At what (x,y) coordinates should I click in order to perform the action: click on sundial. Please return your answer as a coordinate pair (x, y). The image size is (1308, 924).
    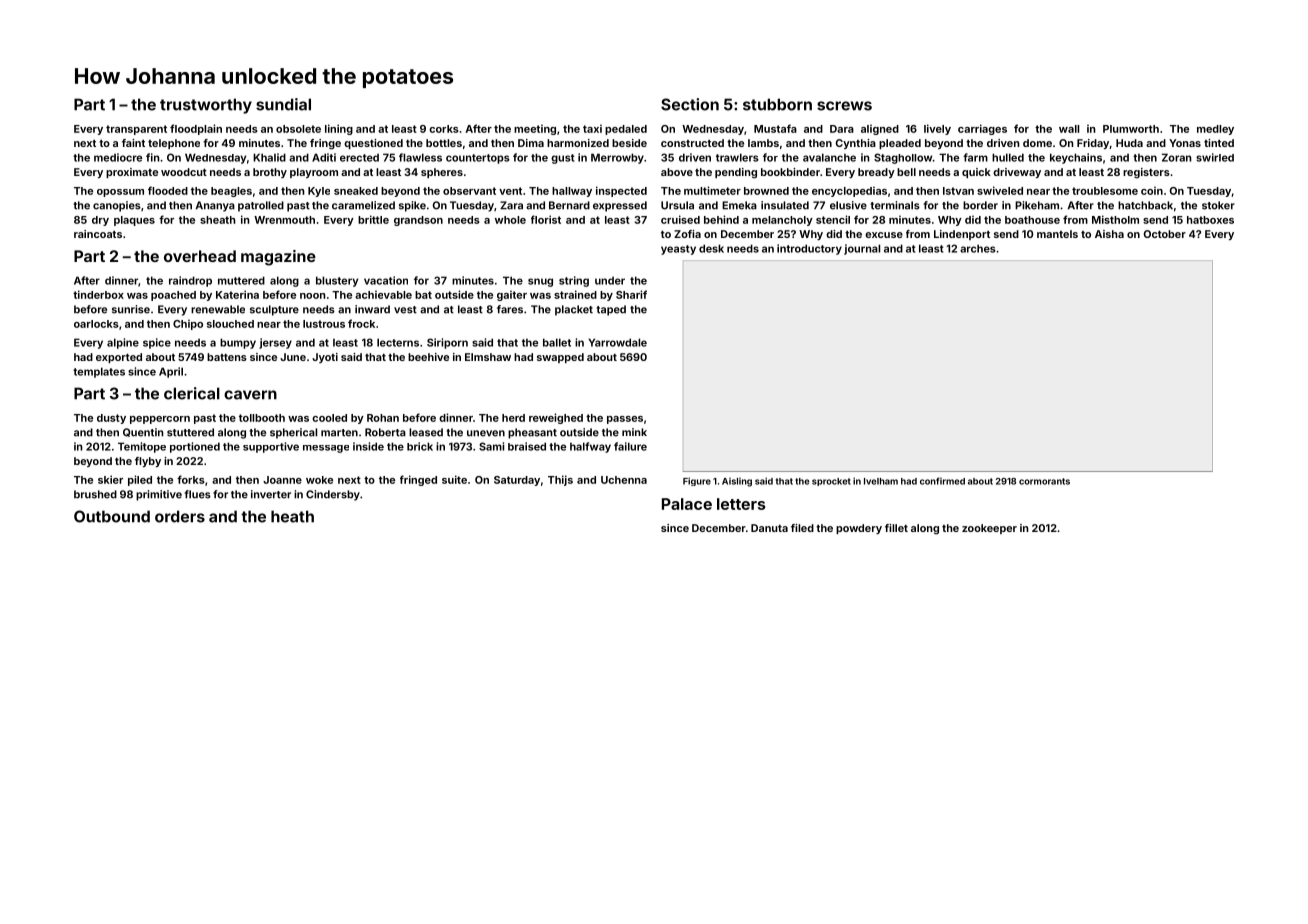
    Looking at the image, I should click on (283, 104).
